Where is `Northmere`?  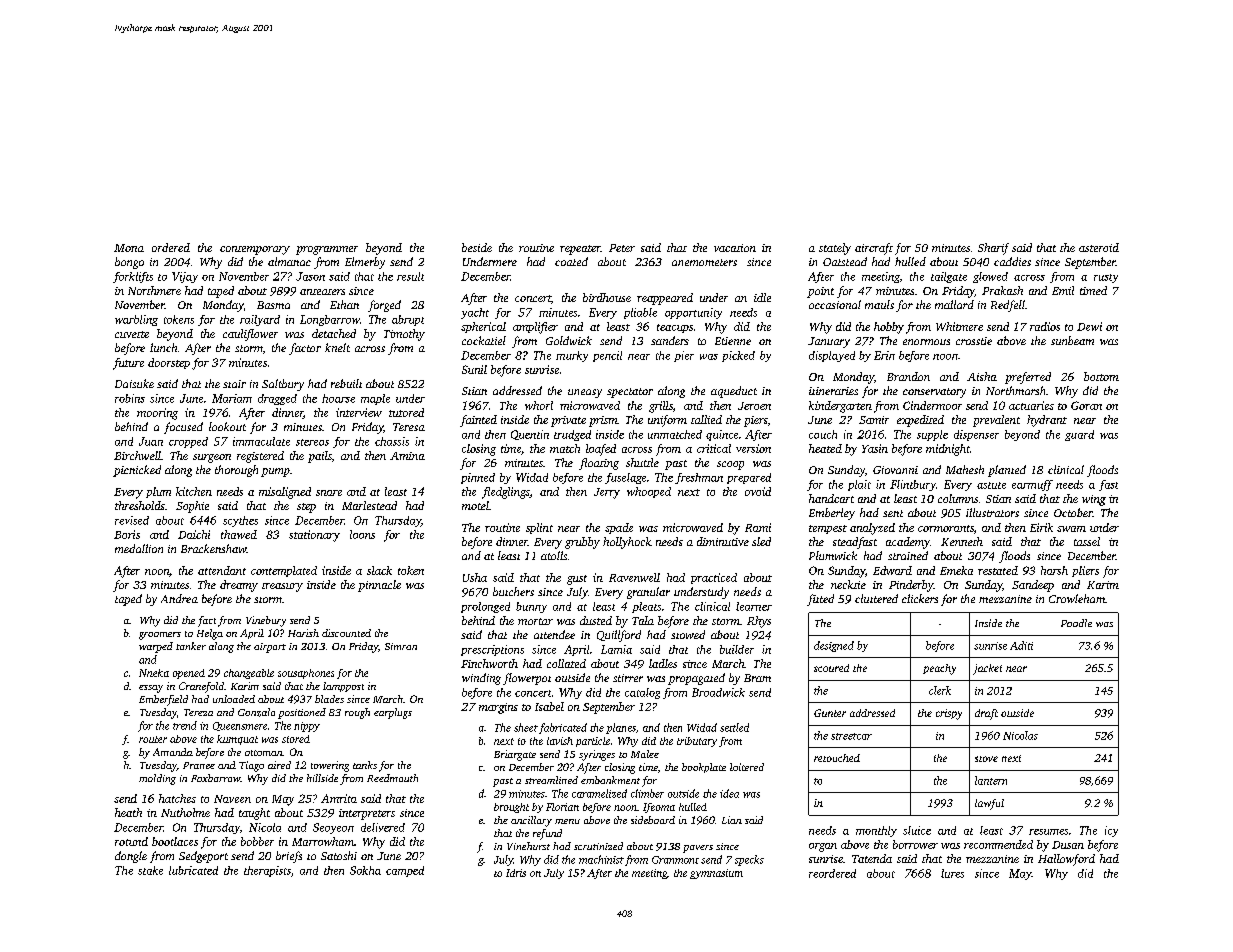 Northmere is located at coordinates (154, 290).
